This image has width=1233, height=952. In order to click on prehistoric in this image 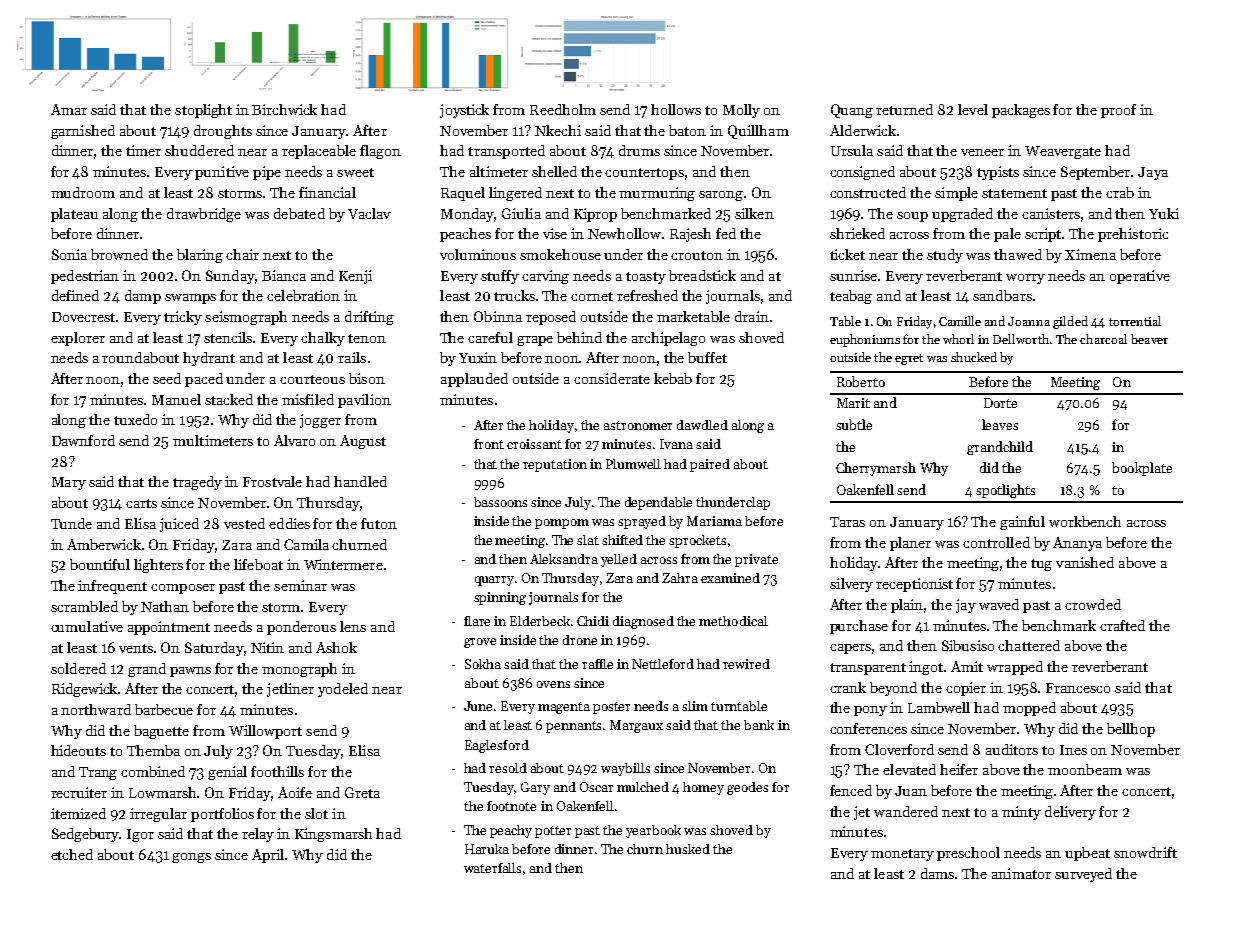, I will do `click(1133, 235)`.
